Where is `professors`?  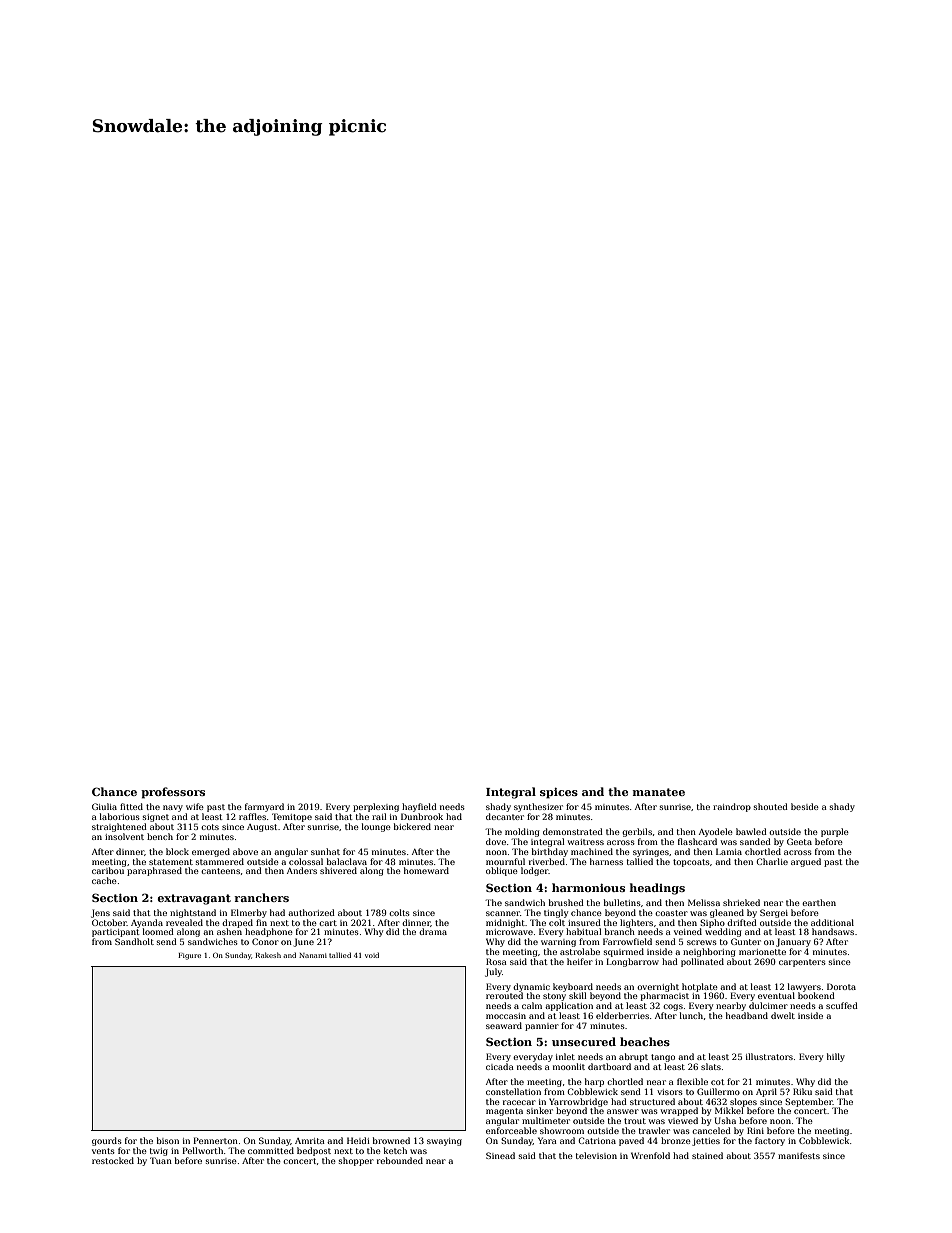 professors is located at coordinates (173, 793).
